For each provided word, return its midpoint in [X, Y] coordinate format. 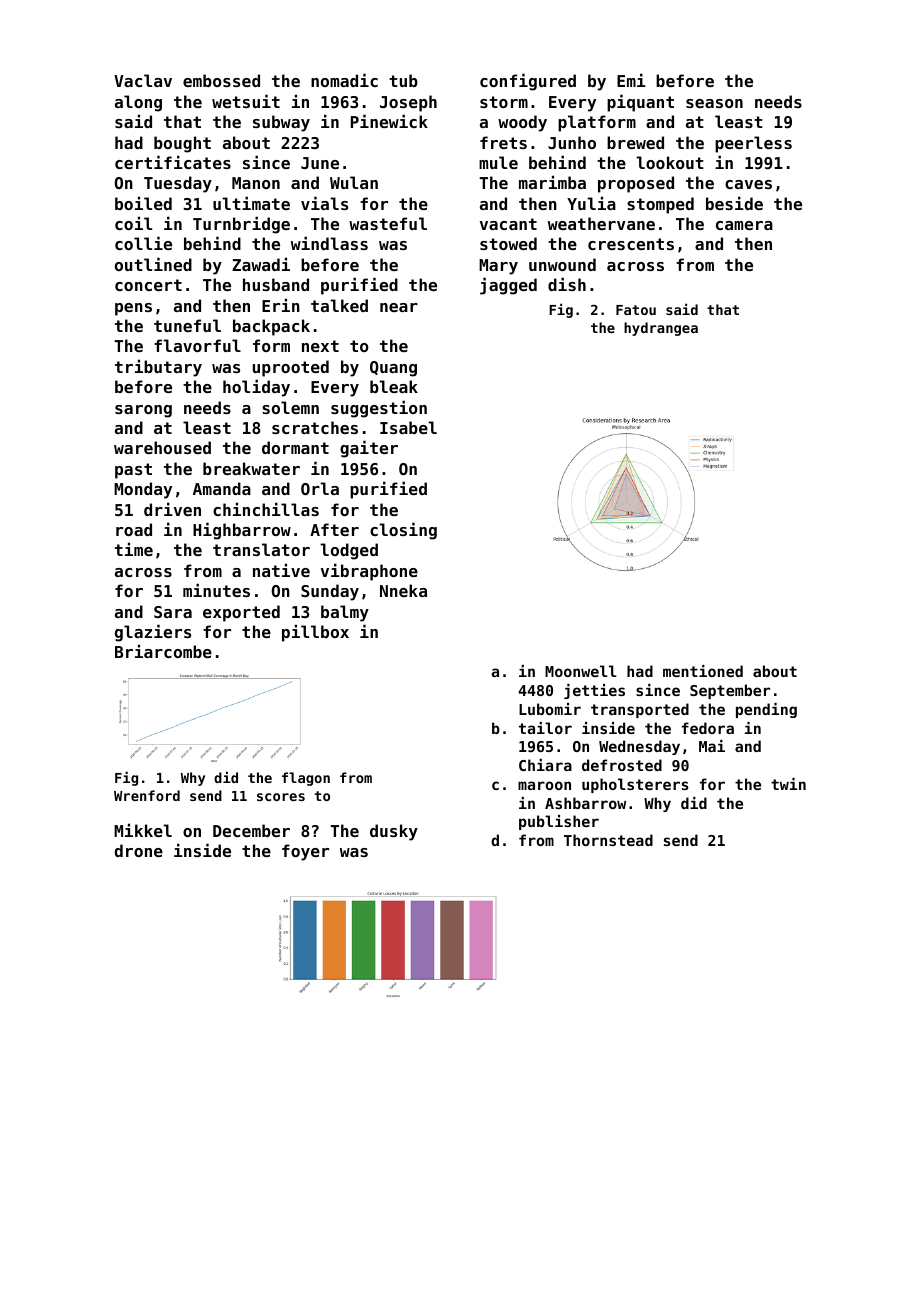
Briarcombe [163, 651]
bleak [394, 386]
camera [744, 225]
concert [148, 285]
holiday [256, 388]
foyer [305, 852]
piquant [640, 103]
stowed [508, 243]
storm [504, 102]
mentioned [703, 671]
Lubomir [550, 709]
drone [138, 850]
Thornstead [608, 840]
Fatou [636, 310]
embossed [221, 80]
